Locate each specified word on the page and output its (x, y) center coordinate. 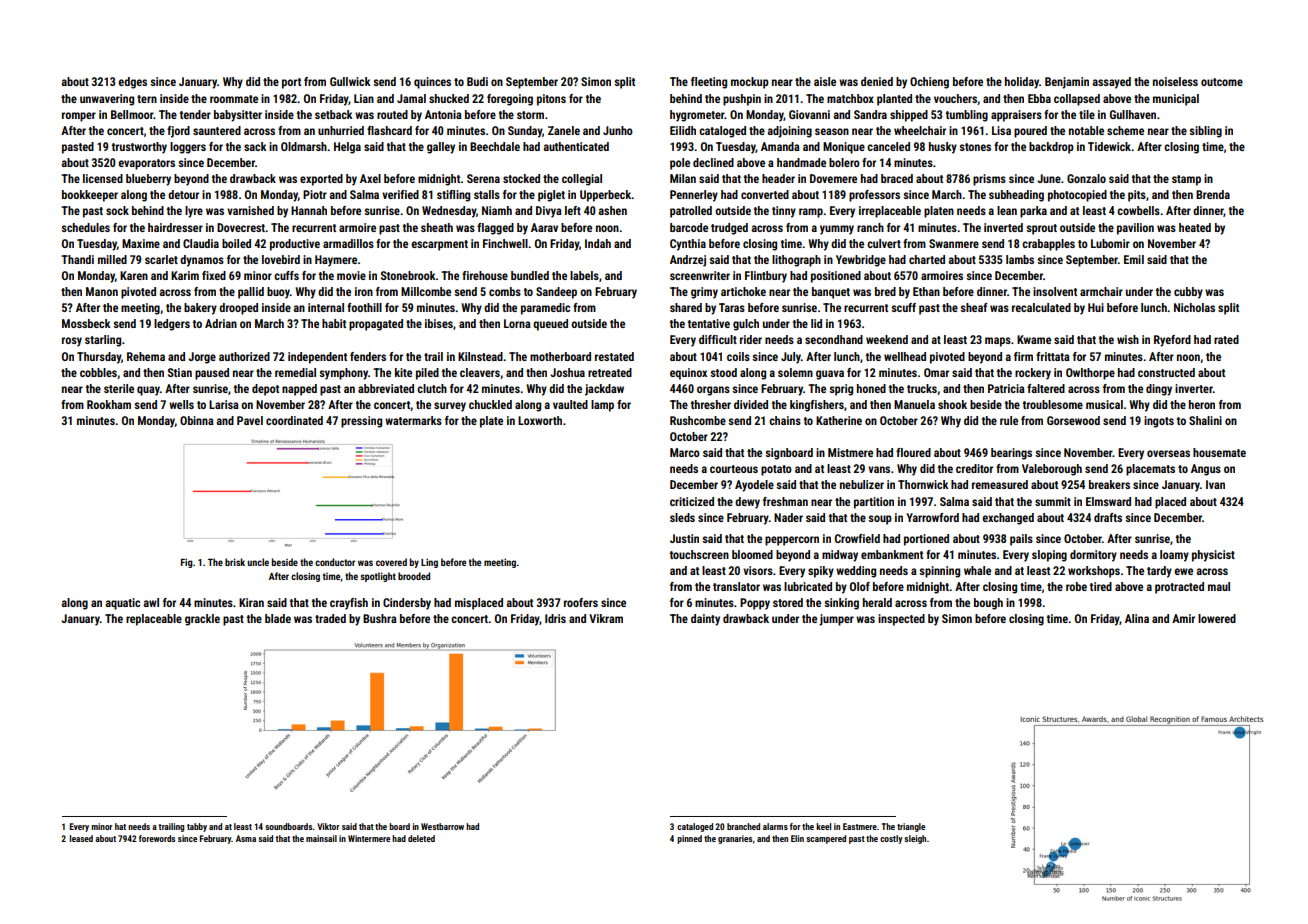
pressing (361, 422)
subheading (1016, 196)
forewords (157, 838)
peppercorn (792, 541)
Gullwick (350, 81)
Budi (477, 81)
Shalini (1205, 420)
